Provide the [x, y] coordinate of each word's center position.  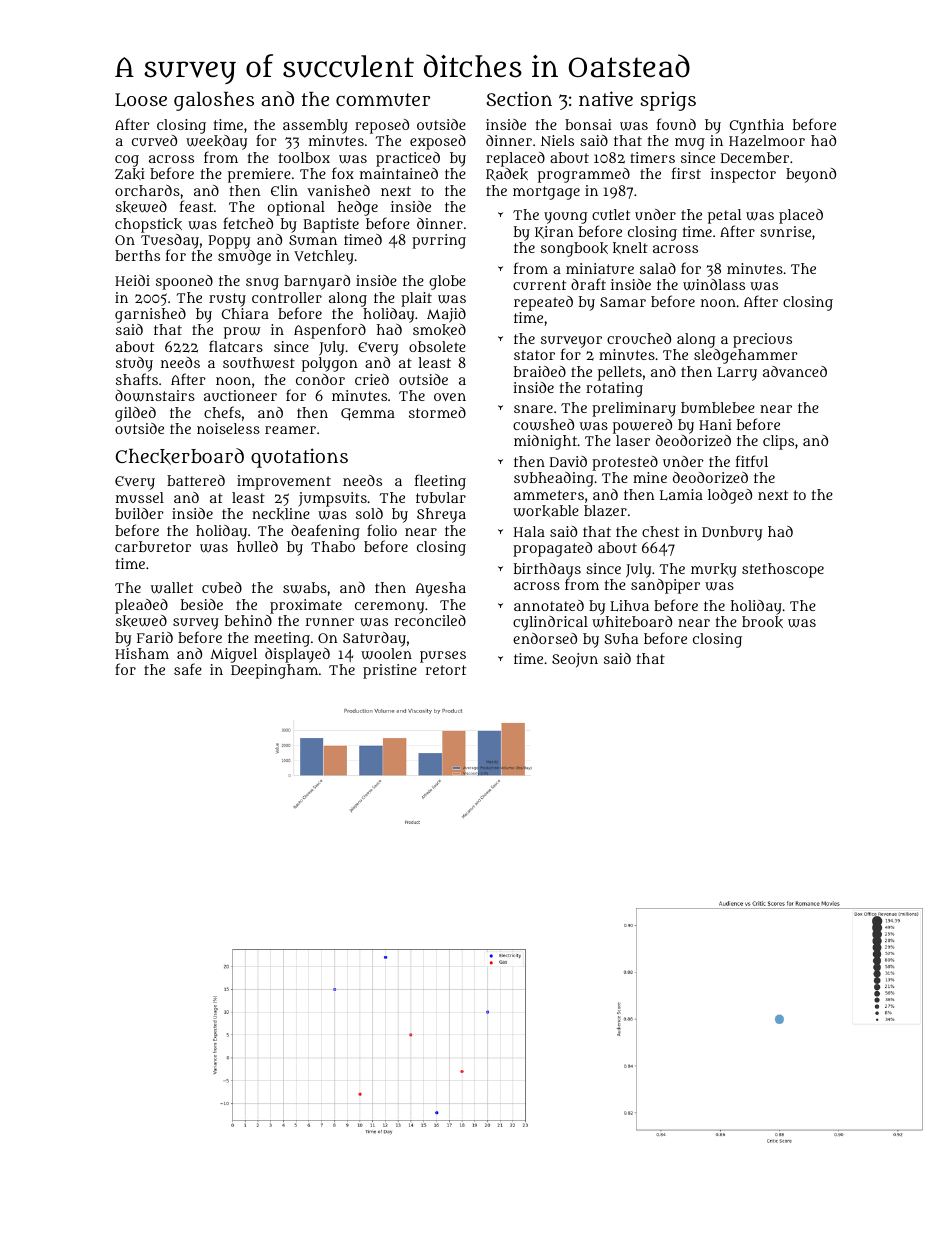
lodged [730, 496]
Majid [446, 315]
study [134, 364]
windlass [714, 285]
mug [690, 144]
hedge [358, 208]
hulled [257, 546]
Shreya [441, 515]
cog [127, 161]
